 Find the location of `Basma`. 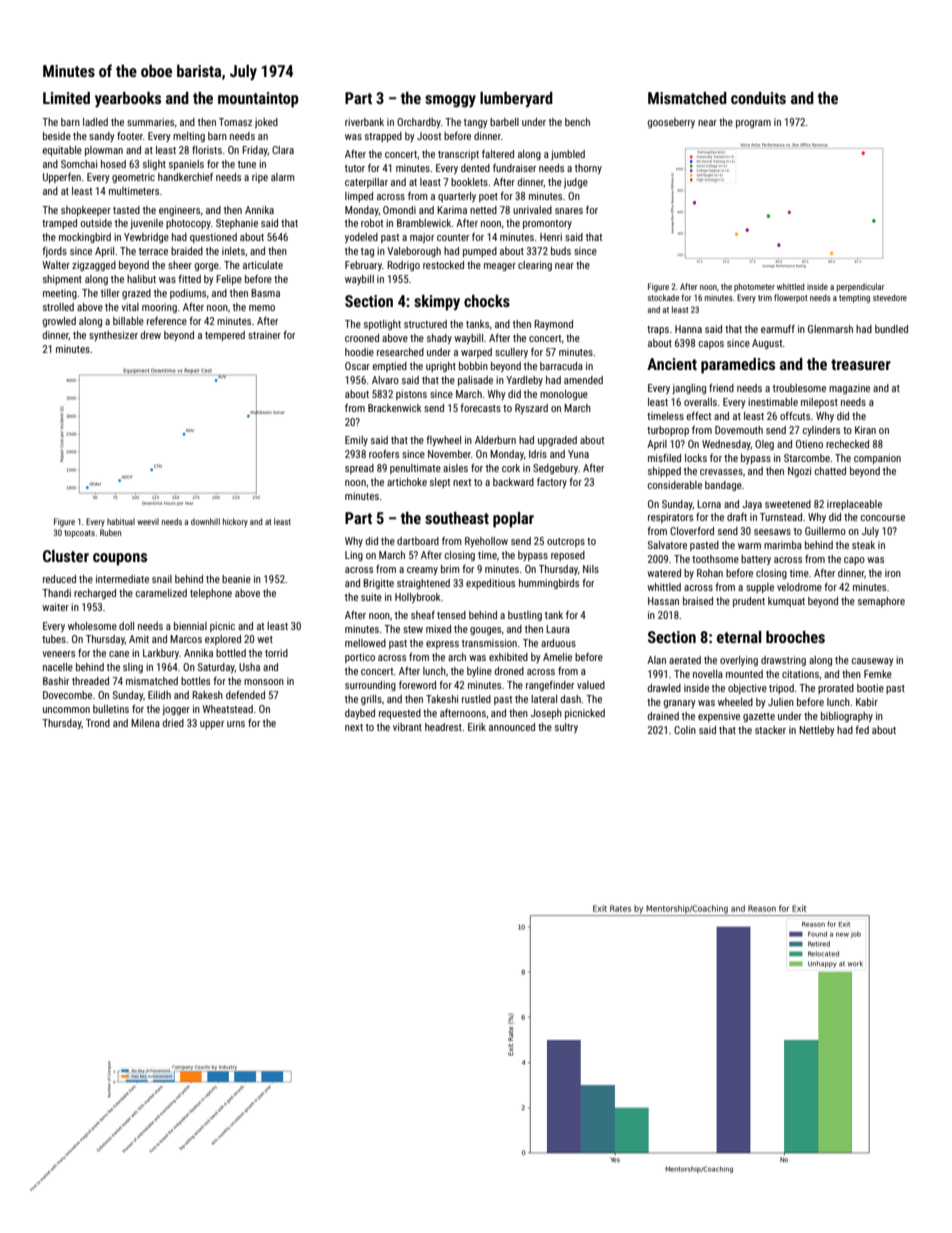

Basma is located at coordinates (265, 293).
